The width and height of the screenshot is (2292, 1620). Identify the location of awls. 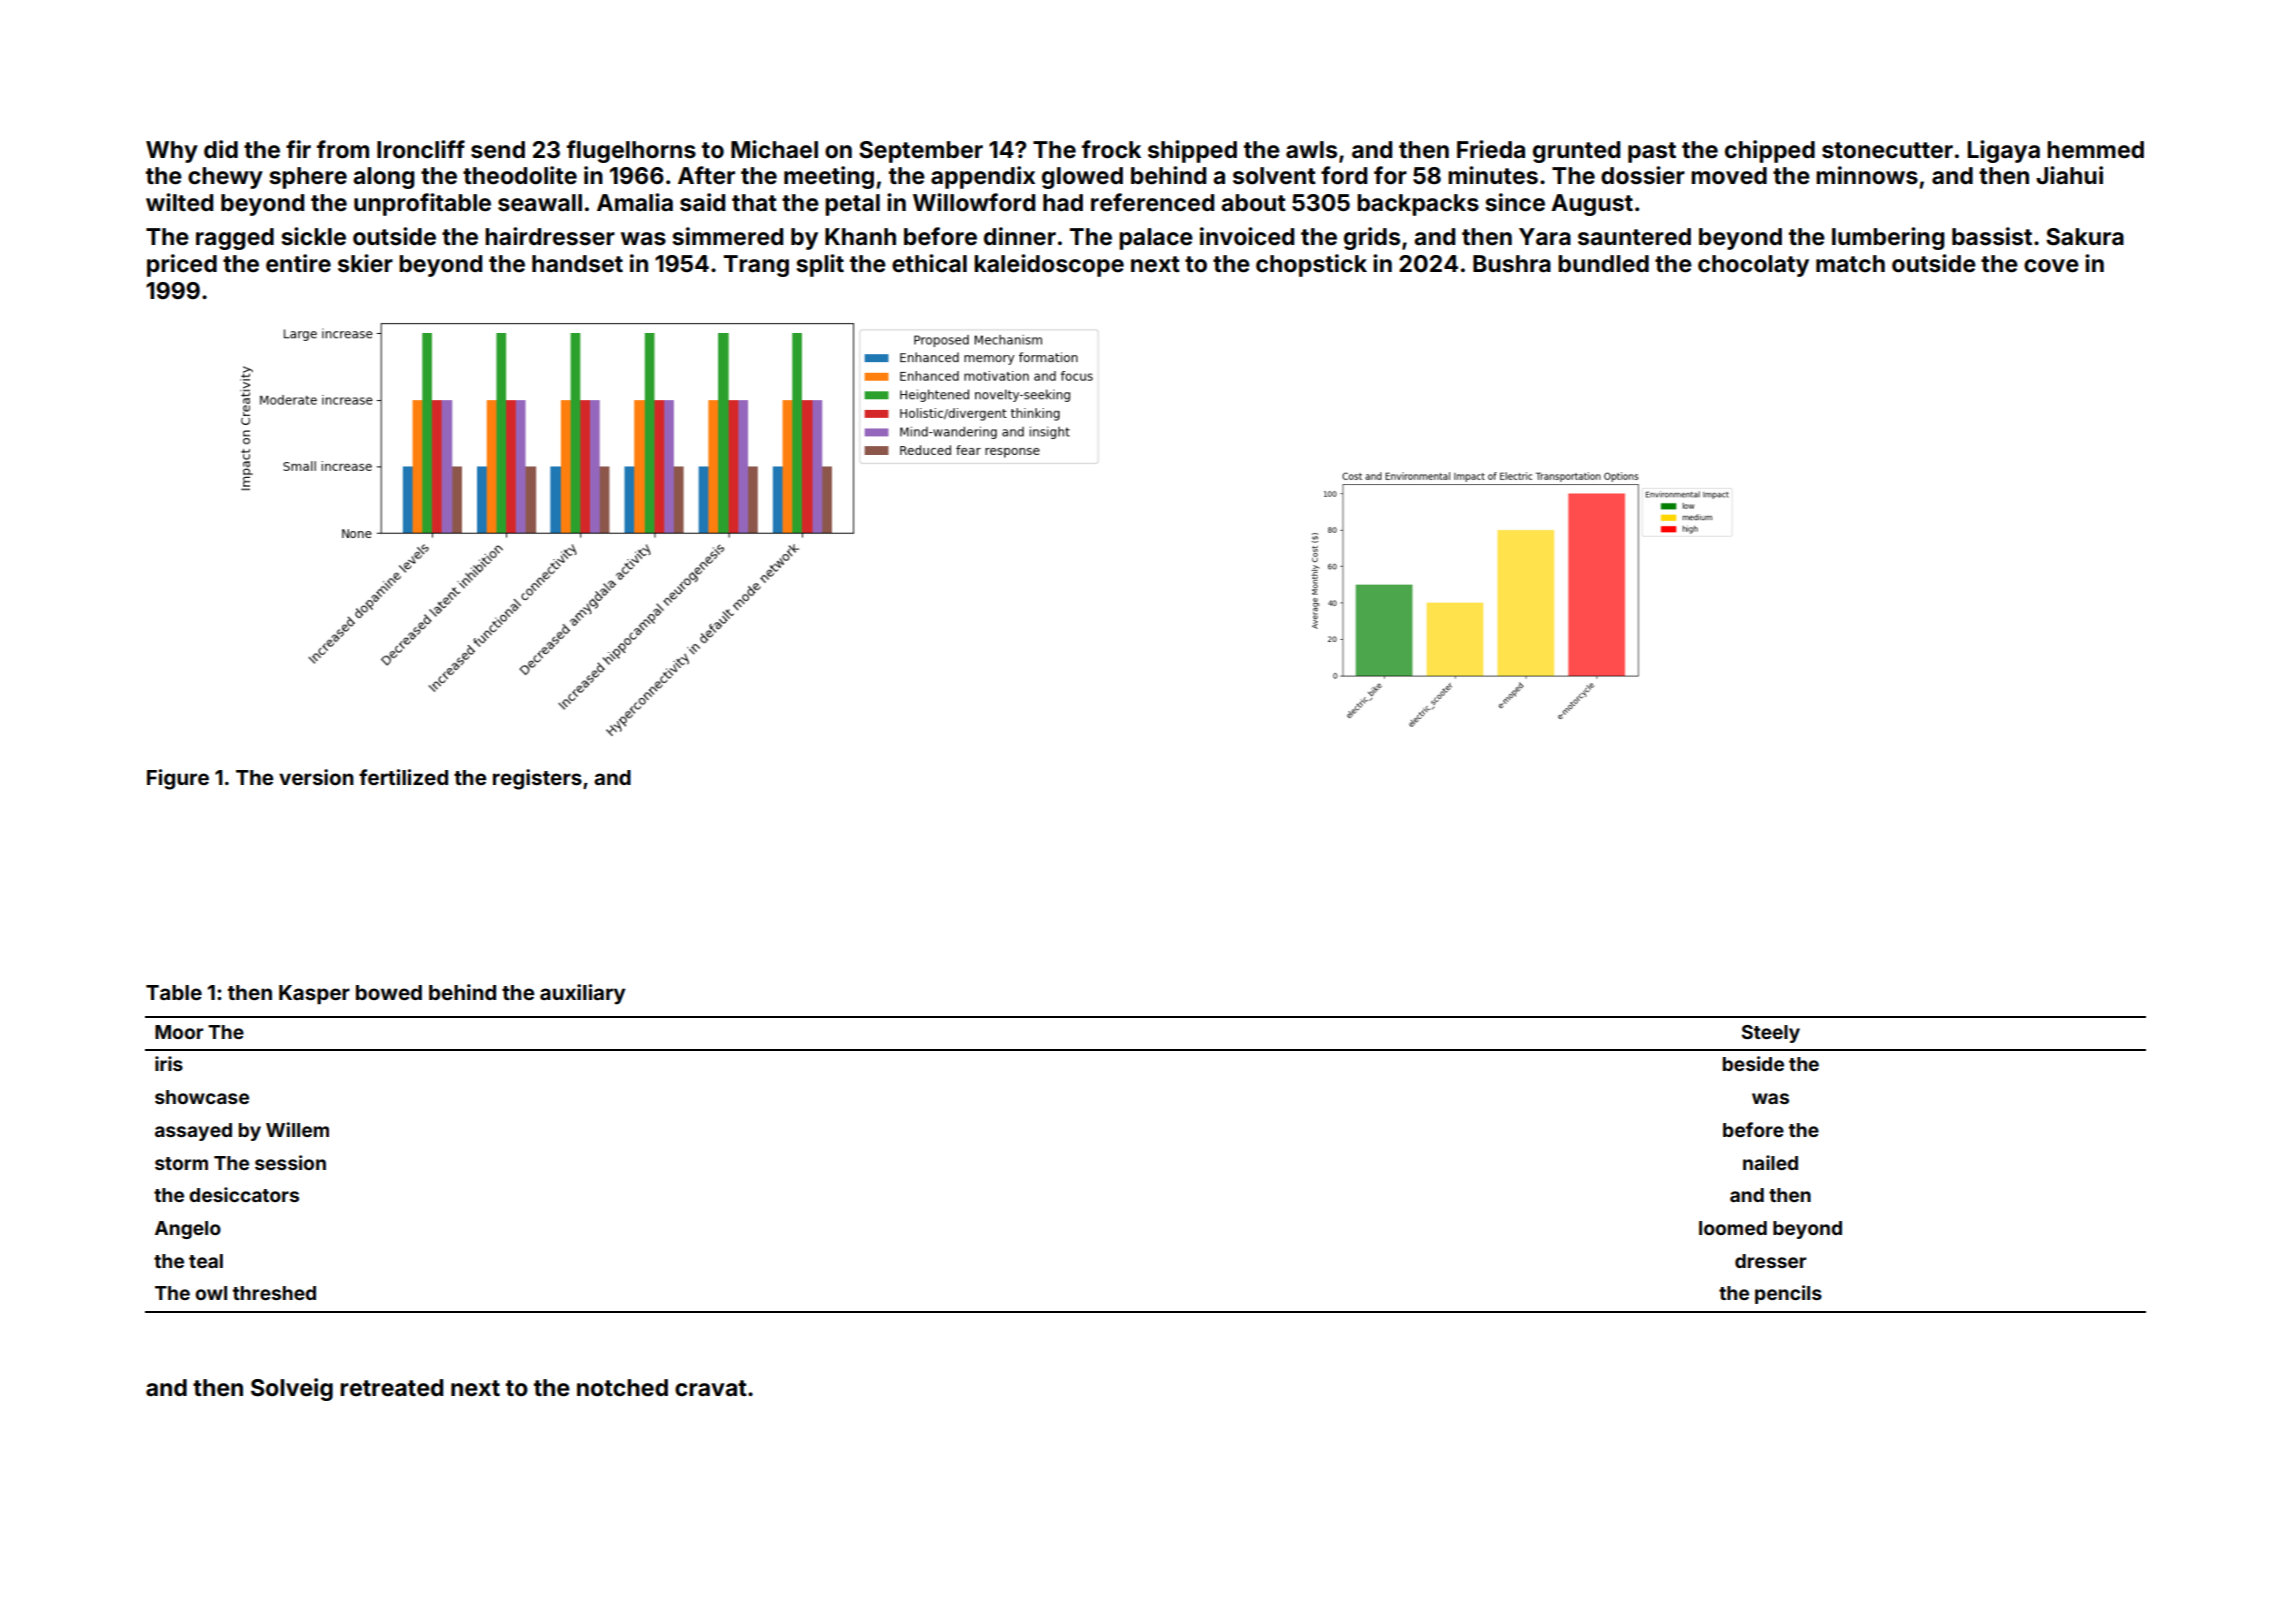
(1311, 150).
